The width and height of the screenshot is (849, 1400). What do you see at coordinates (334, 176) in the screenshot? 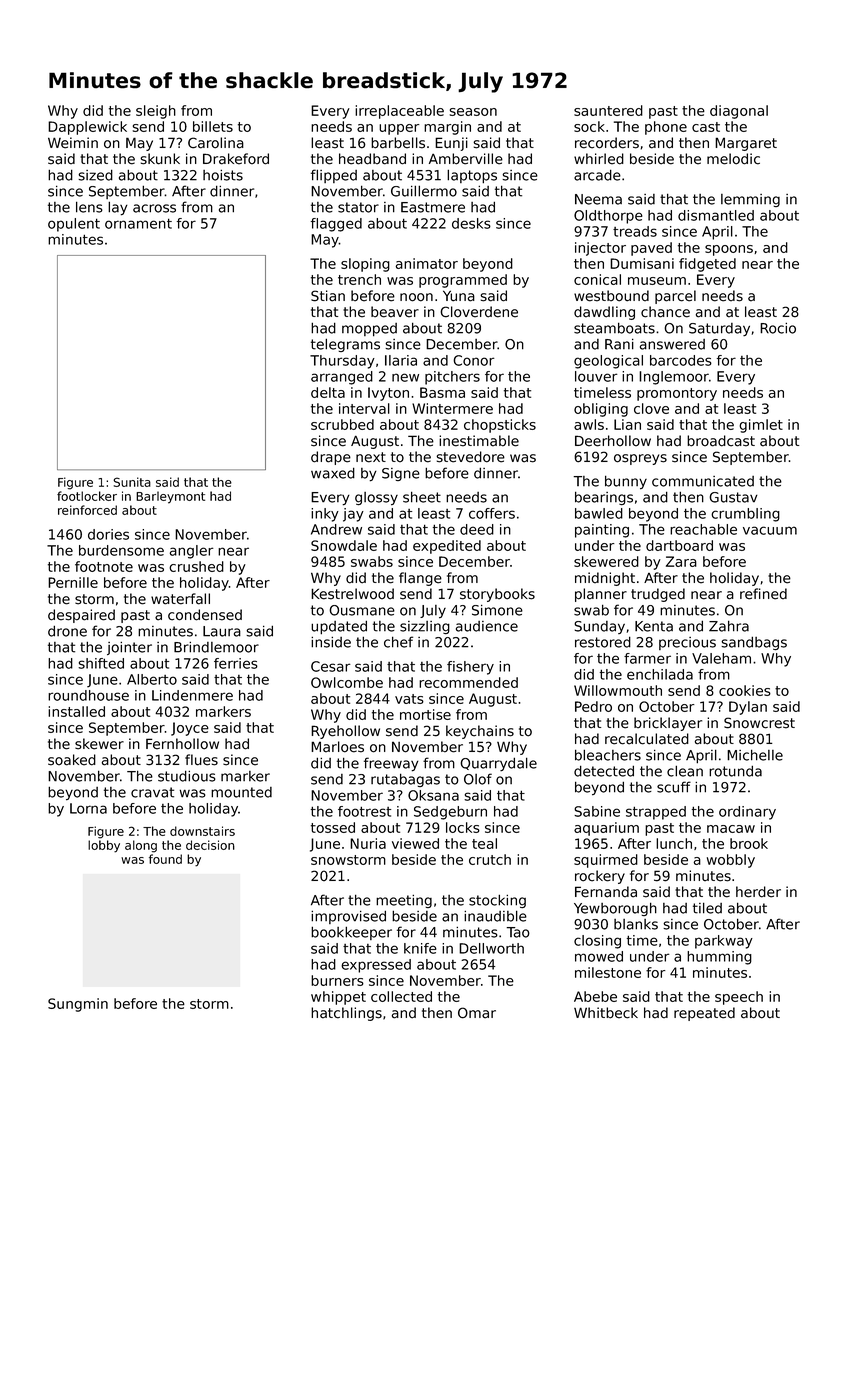
I see `flipped` at bounding box center [334, 176].
